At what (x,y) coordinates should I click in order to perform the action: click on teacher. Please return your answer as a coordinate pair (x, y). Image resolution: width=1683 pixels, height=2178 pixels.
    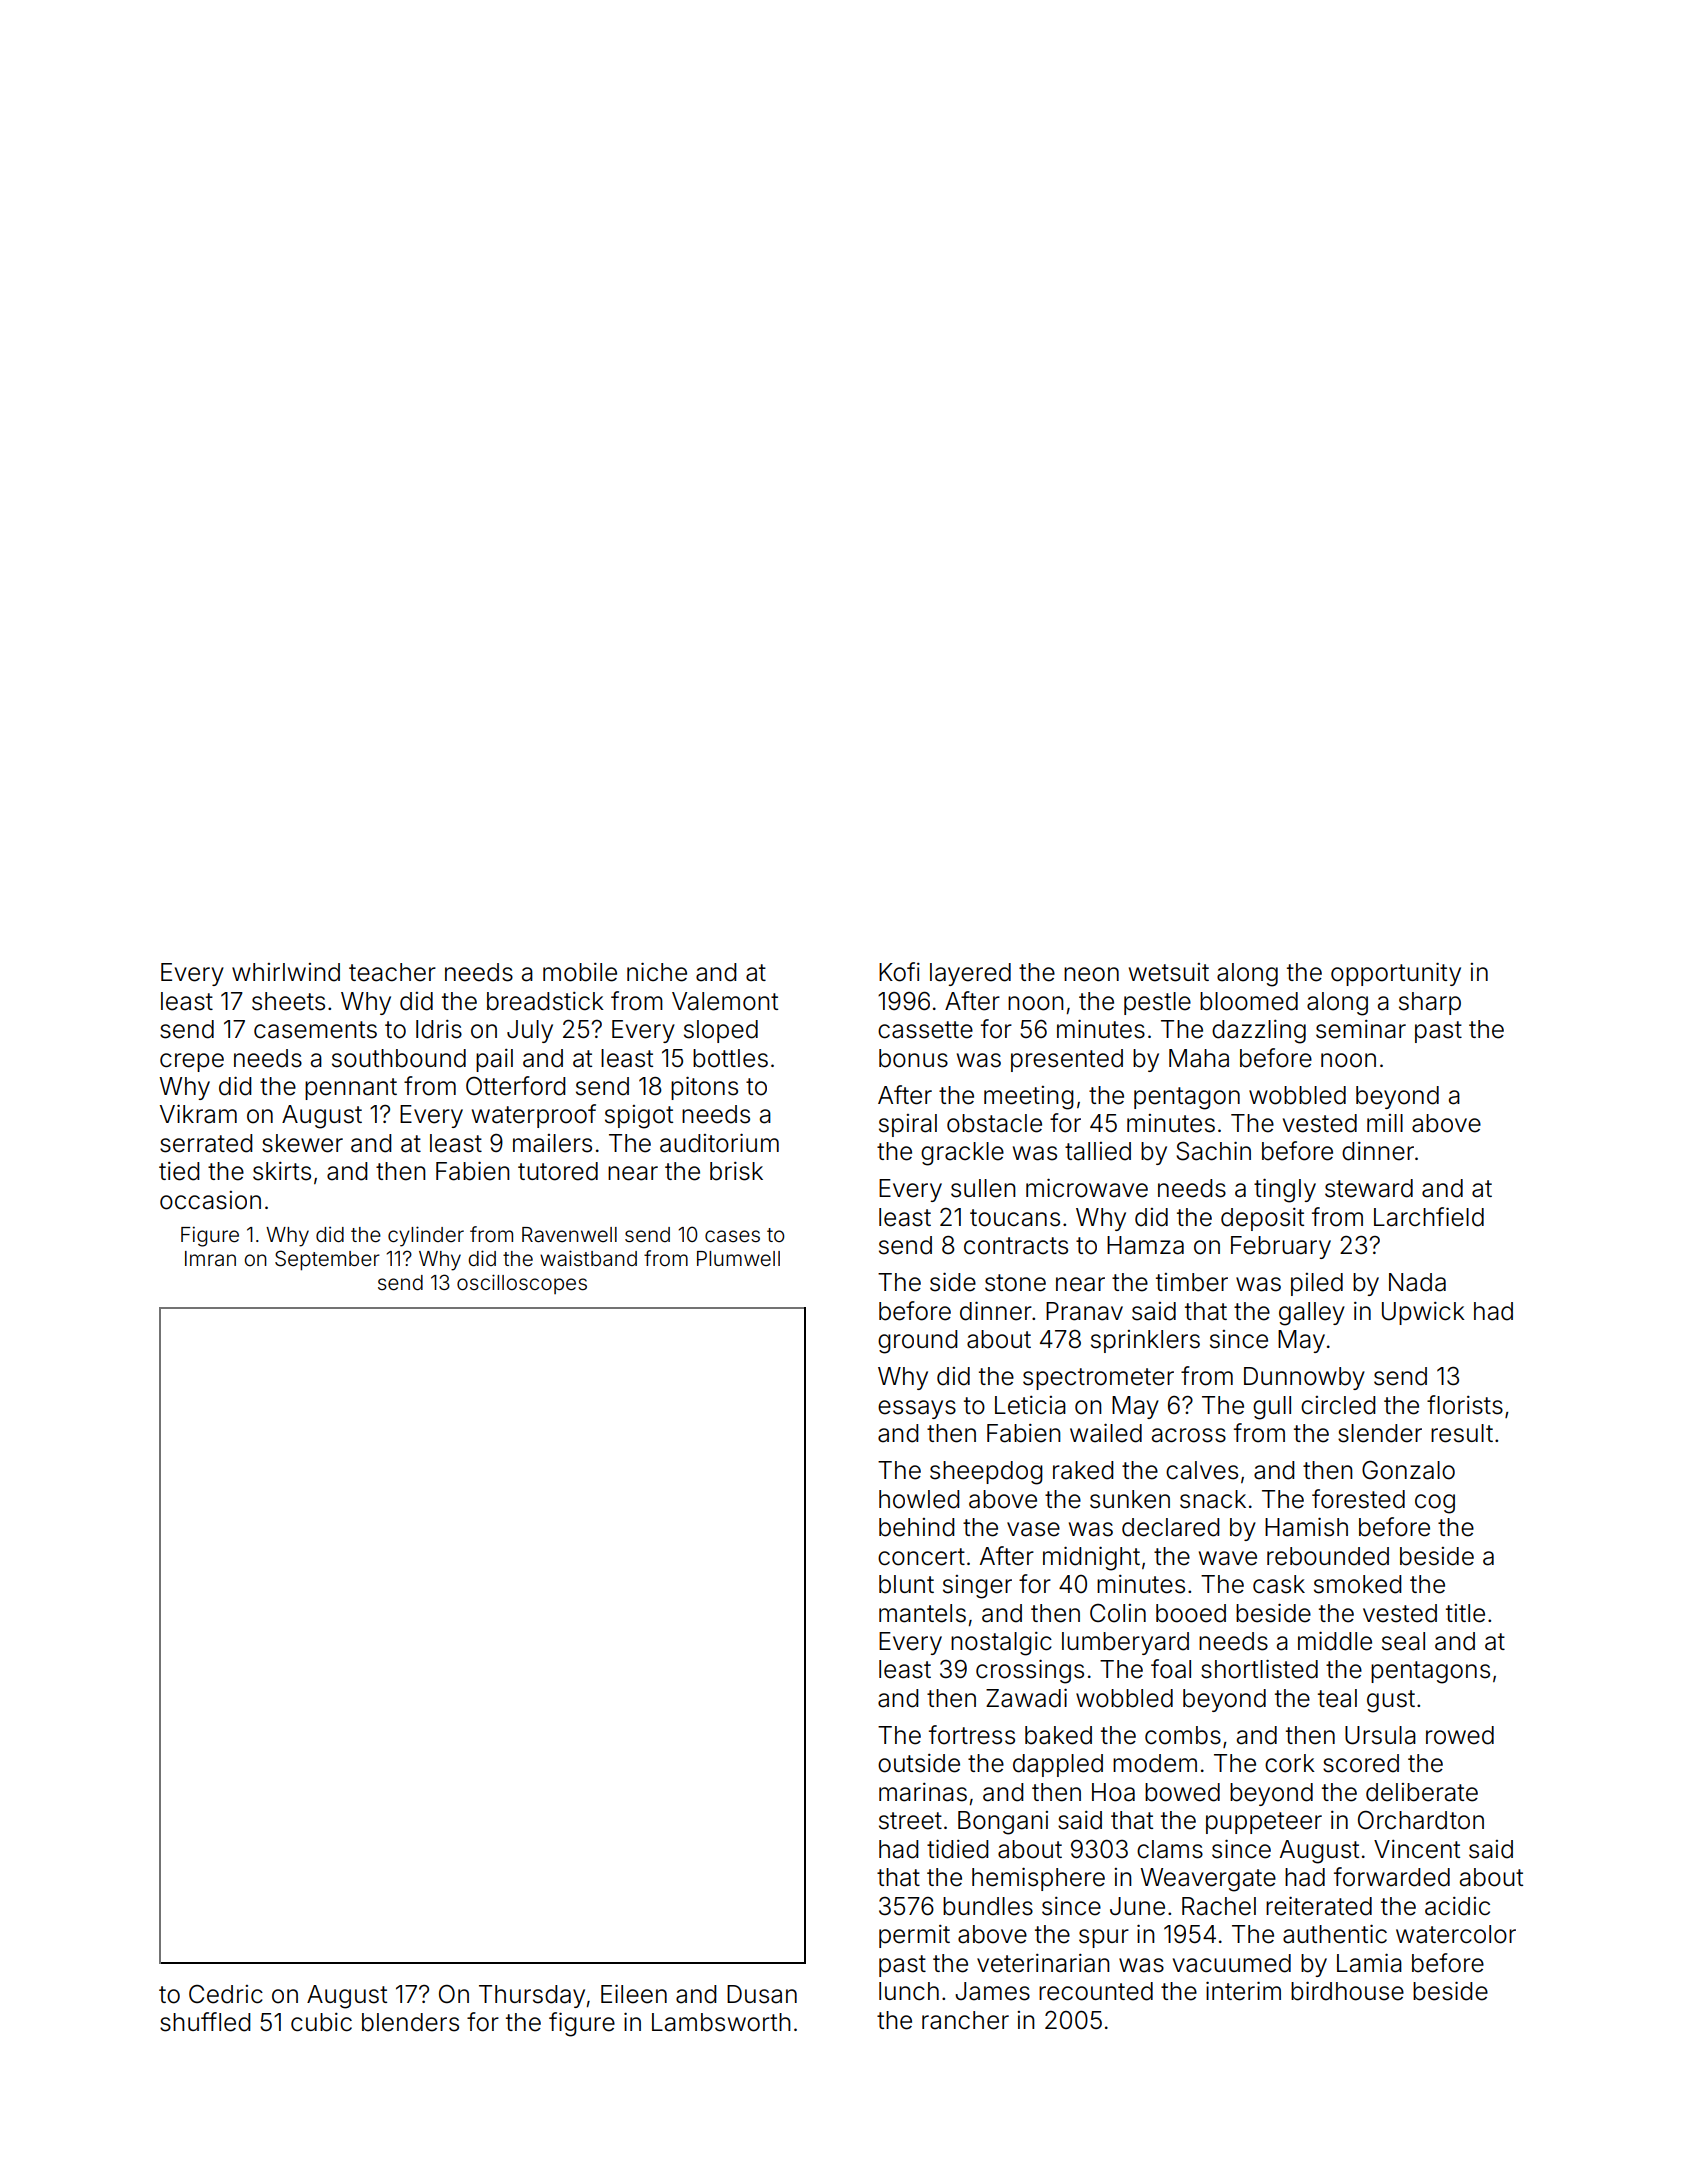
    Looking at the image, I should click on (392, 972).
